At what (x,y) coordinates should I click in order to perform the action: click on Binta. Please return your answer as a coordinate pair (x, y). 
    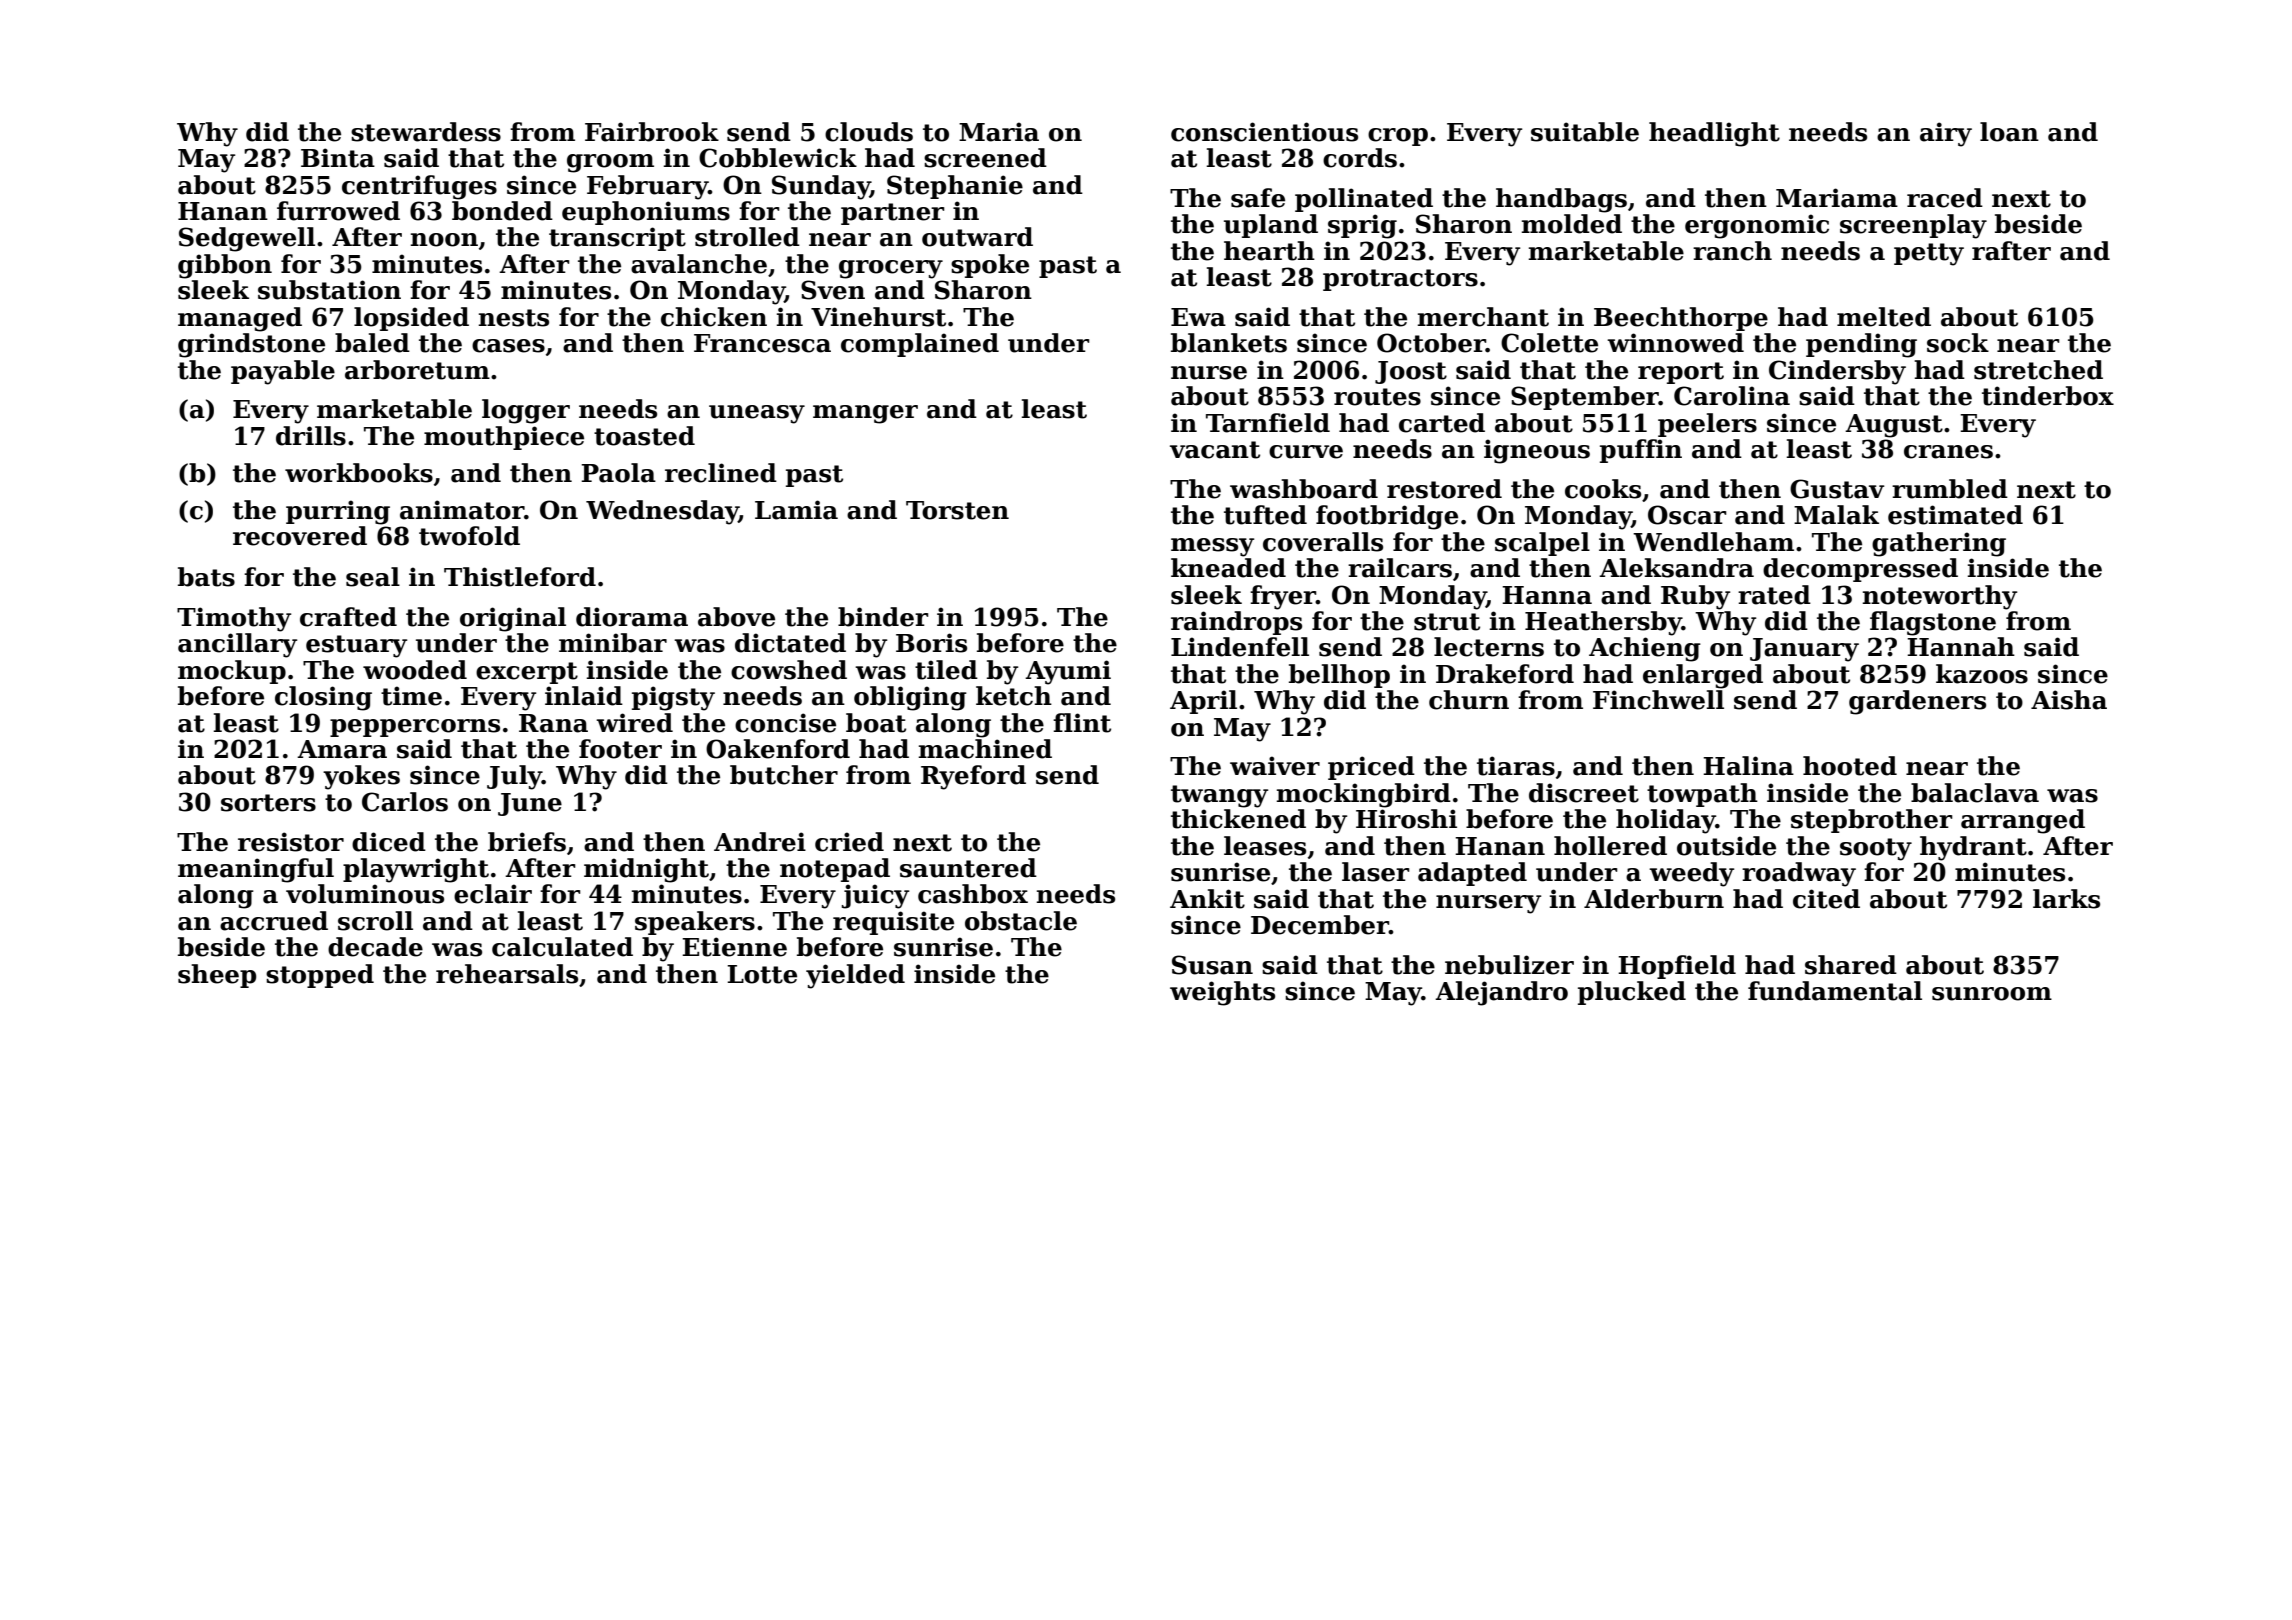
    Looking at the image, I should click on (338, 158).
